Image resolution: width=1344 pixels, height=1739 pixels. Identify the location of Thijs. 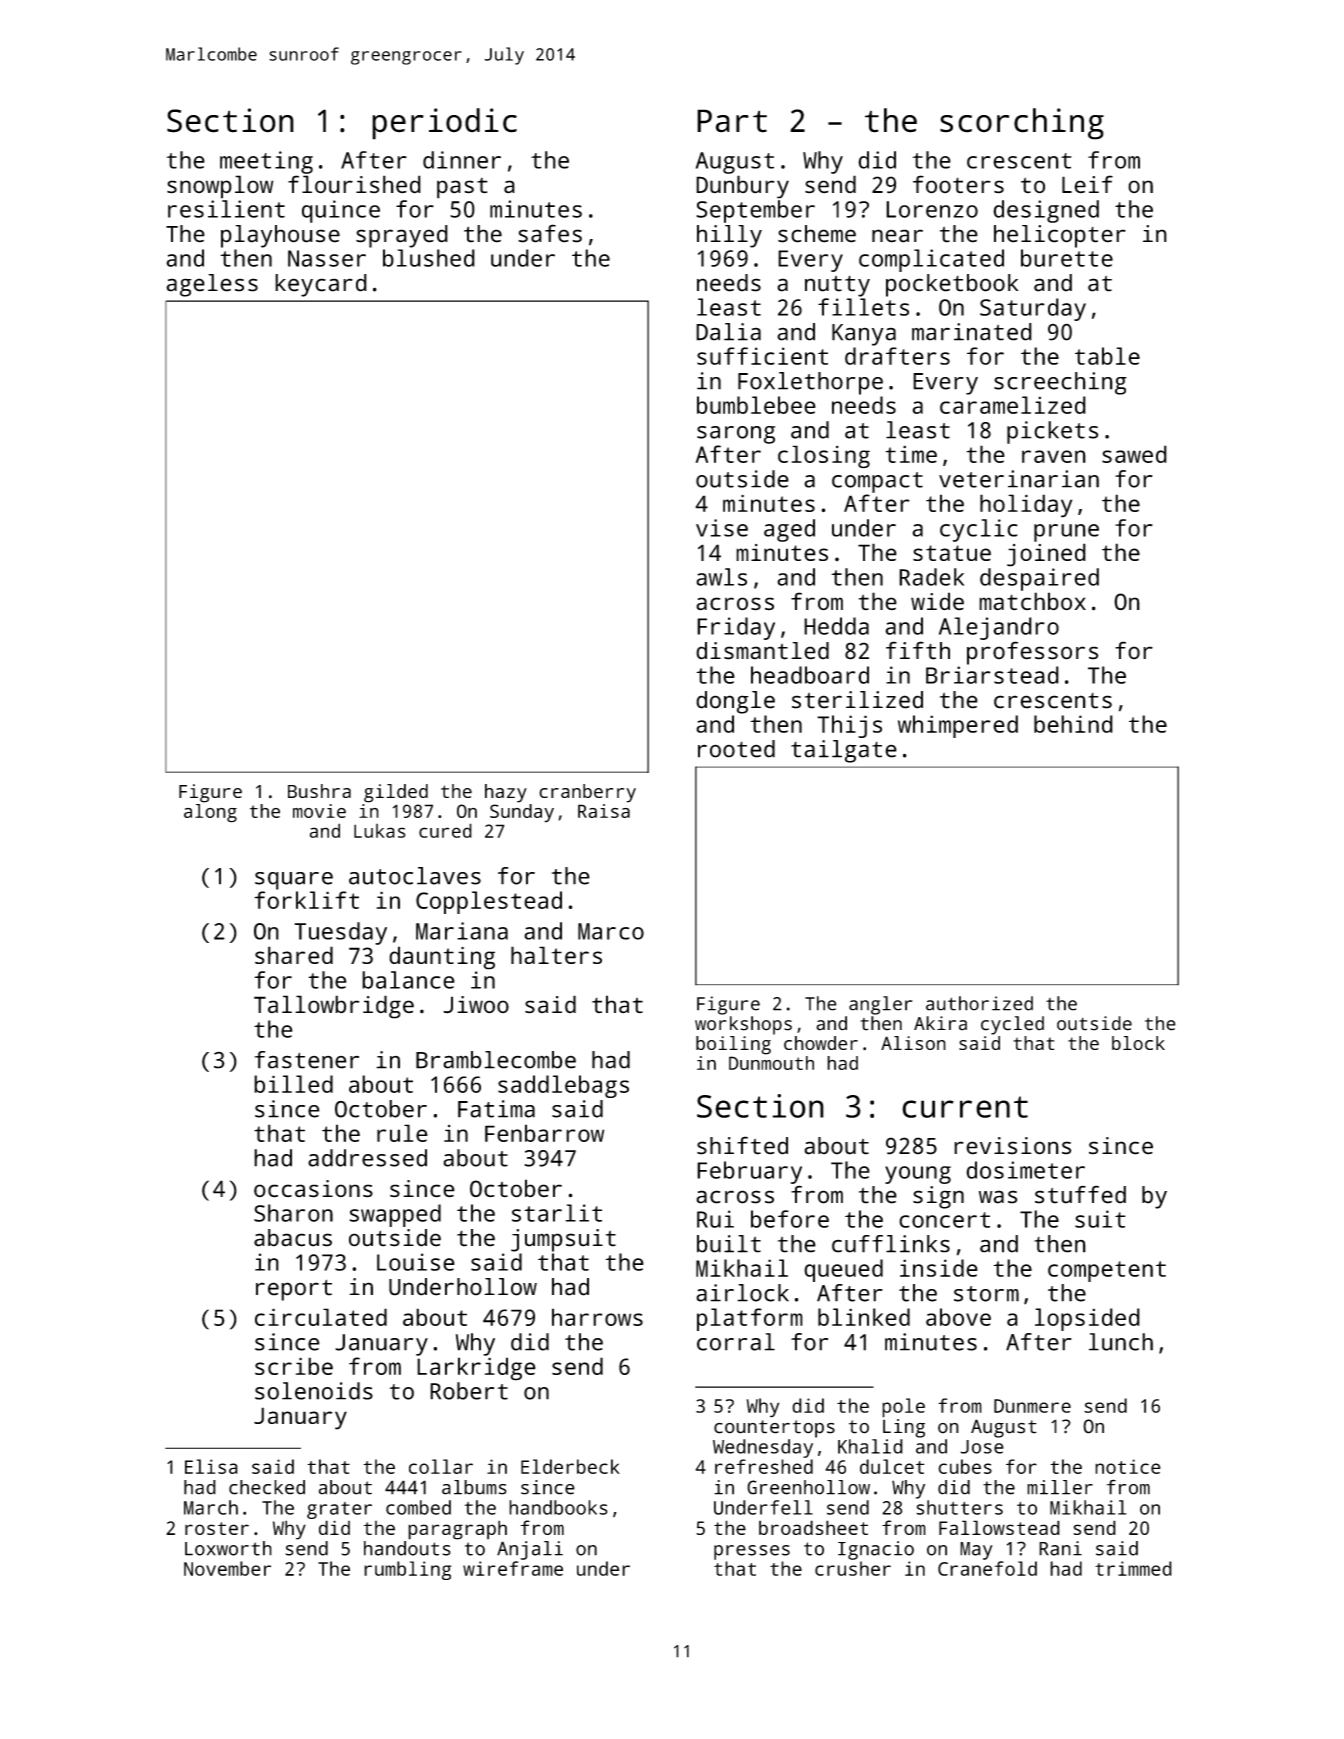
(849, 726).
